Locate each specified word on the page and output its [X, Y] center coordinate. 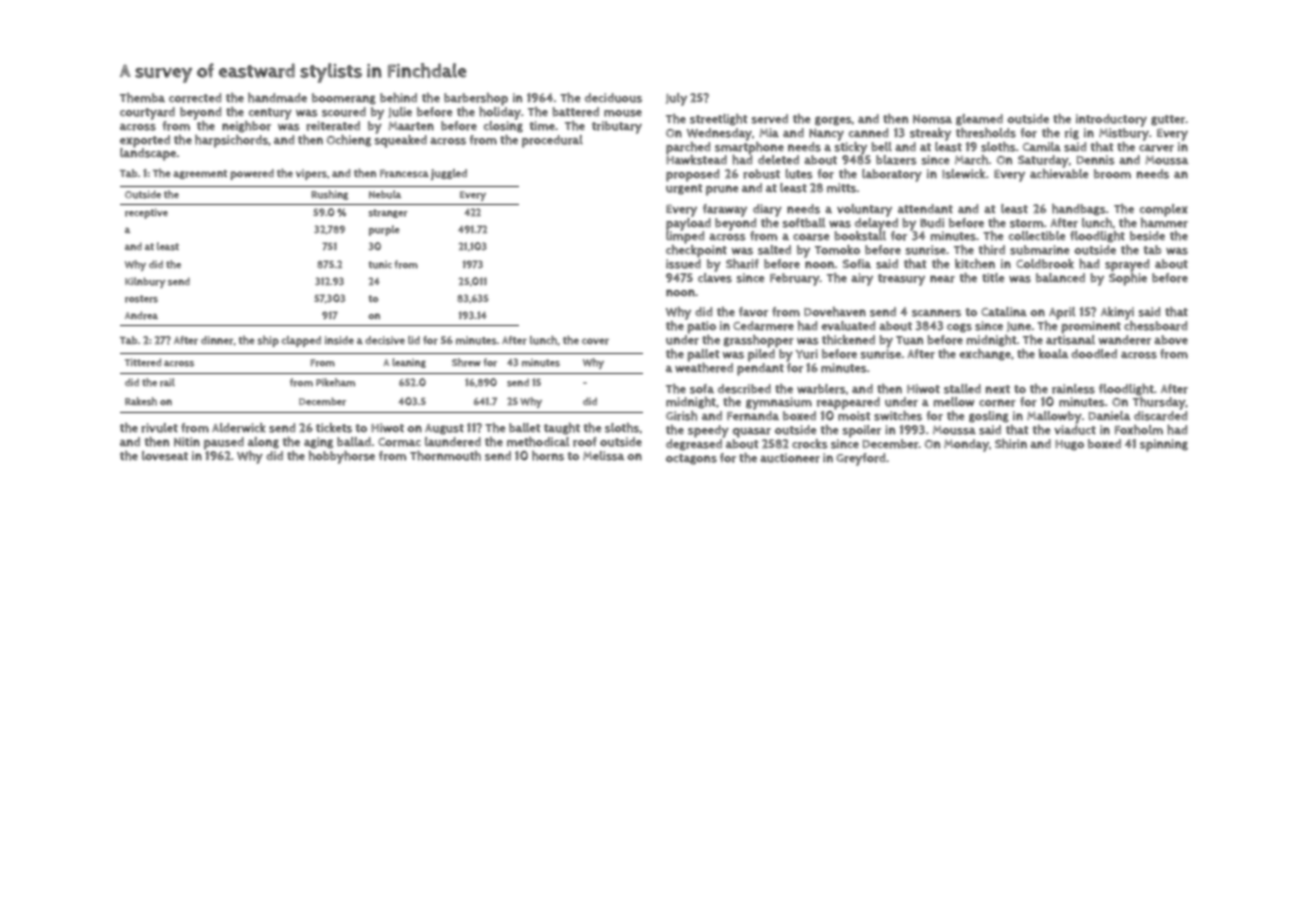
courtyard [147, 113]
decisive [385, 340]
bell [881, 147]
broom [1112, 174]
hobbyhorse [342, 457]
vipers [311, 174]
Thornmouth [445, 456]
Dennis [1096, 160]
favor [753, 312]
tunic [380, 265]
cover [595, 341]
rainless [1073, 389]
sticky [850, 148]
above [1171, 340]
